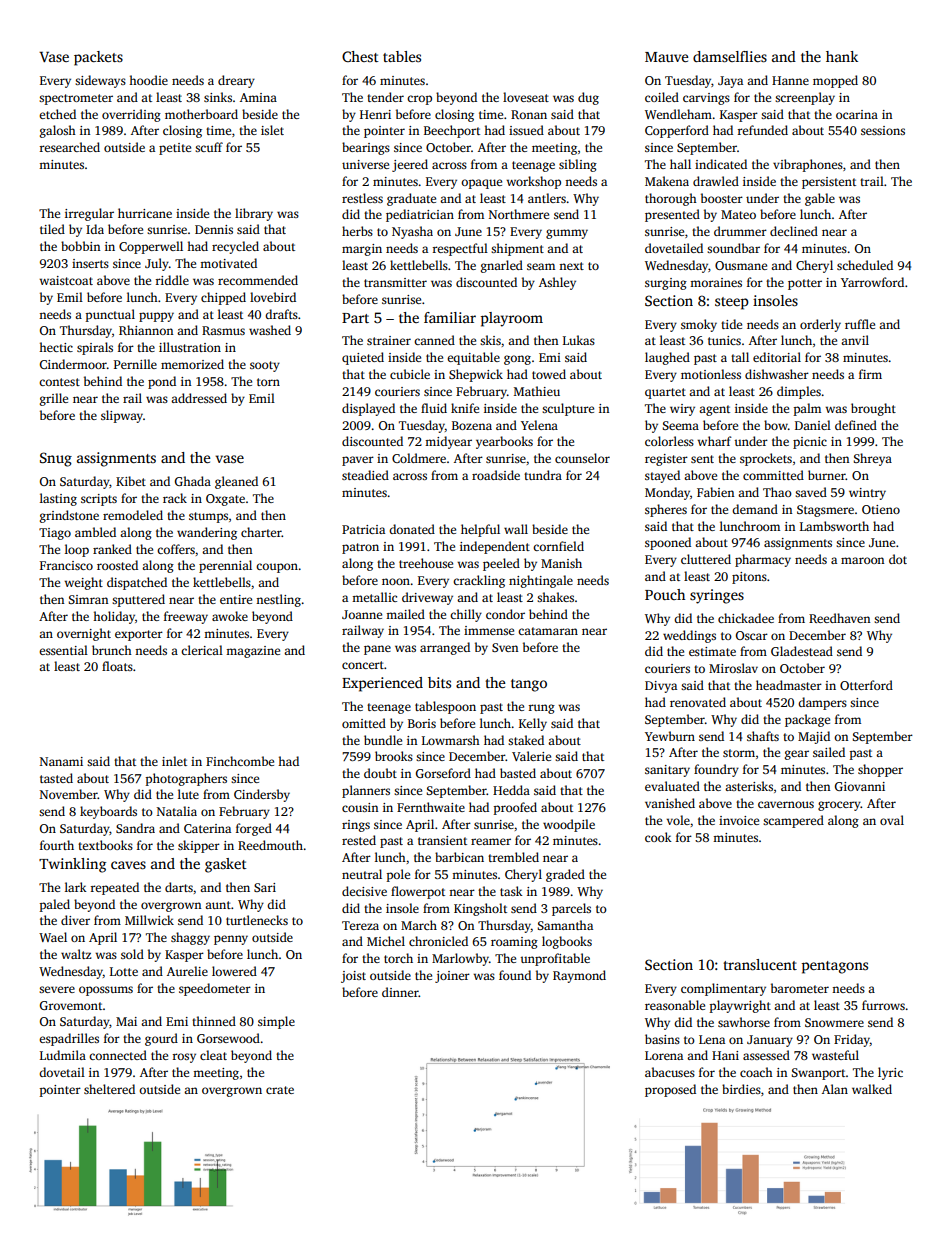  I want to click on Simran, so click(88, 599).
